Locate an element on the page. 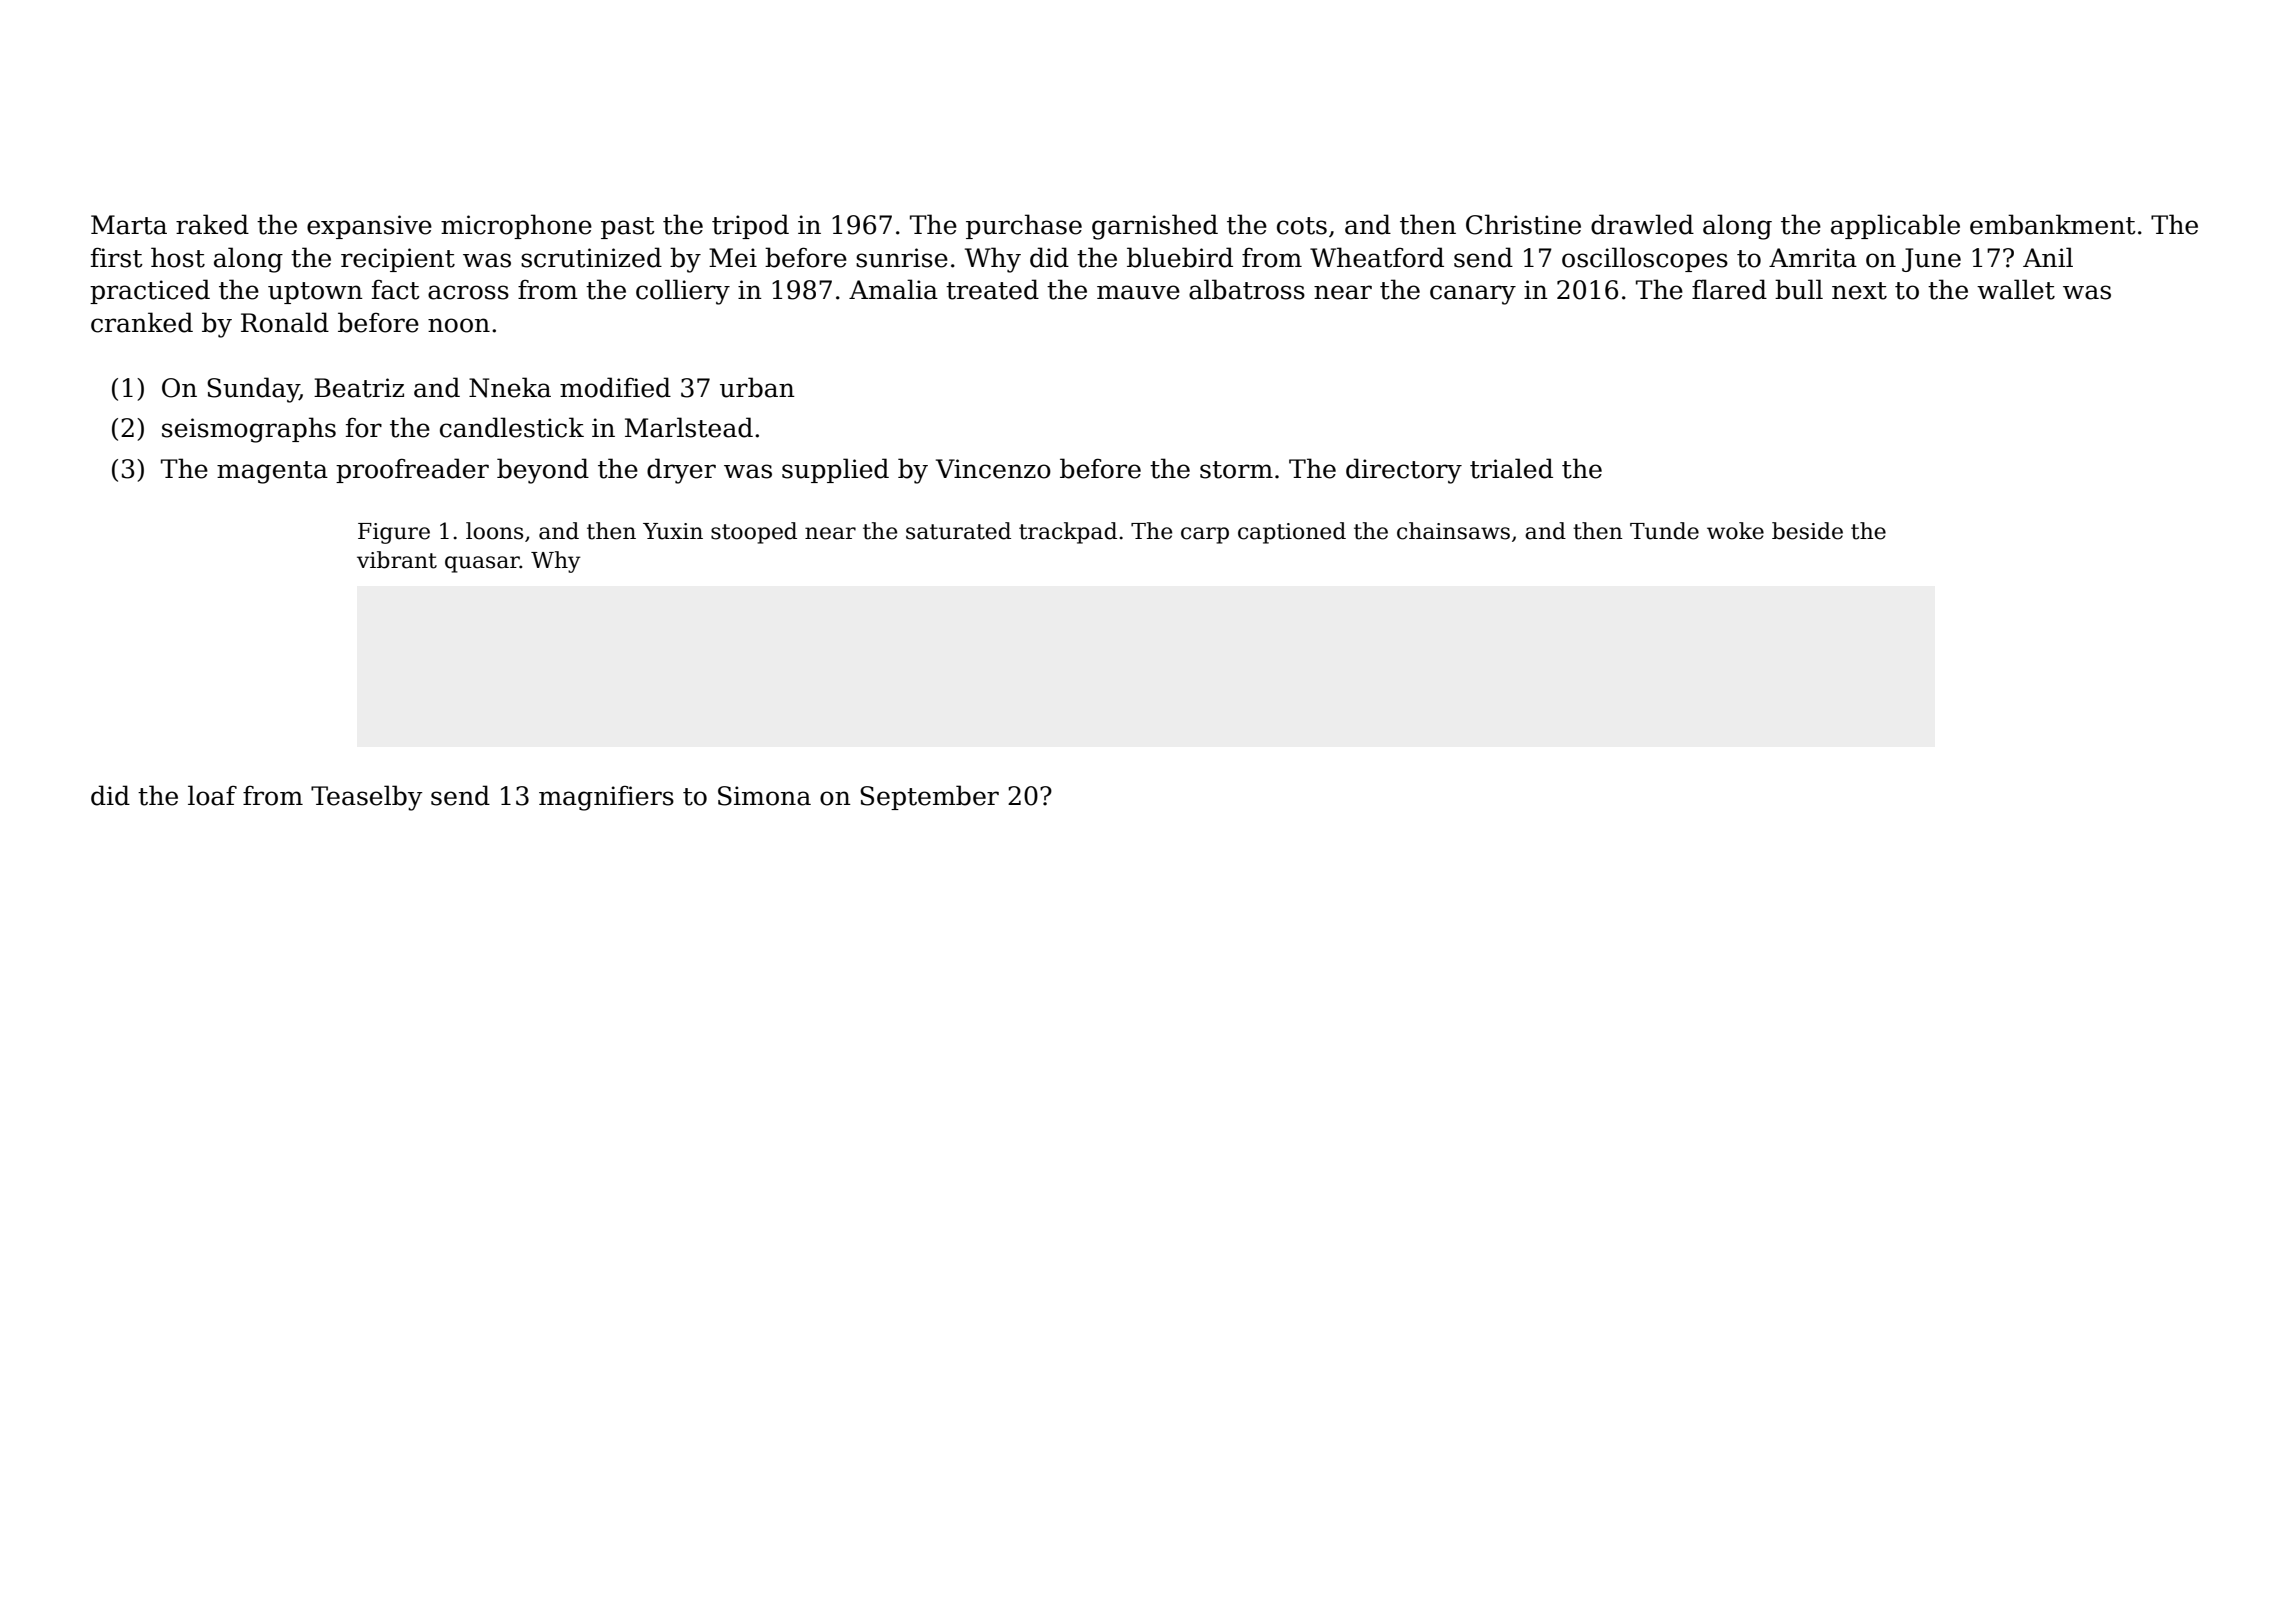 This page has width=2292, height=1620. trialed is located at coordinates (1511, 468).
